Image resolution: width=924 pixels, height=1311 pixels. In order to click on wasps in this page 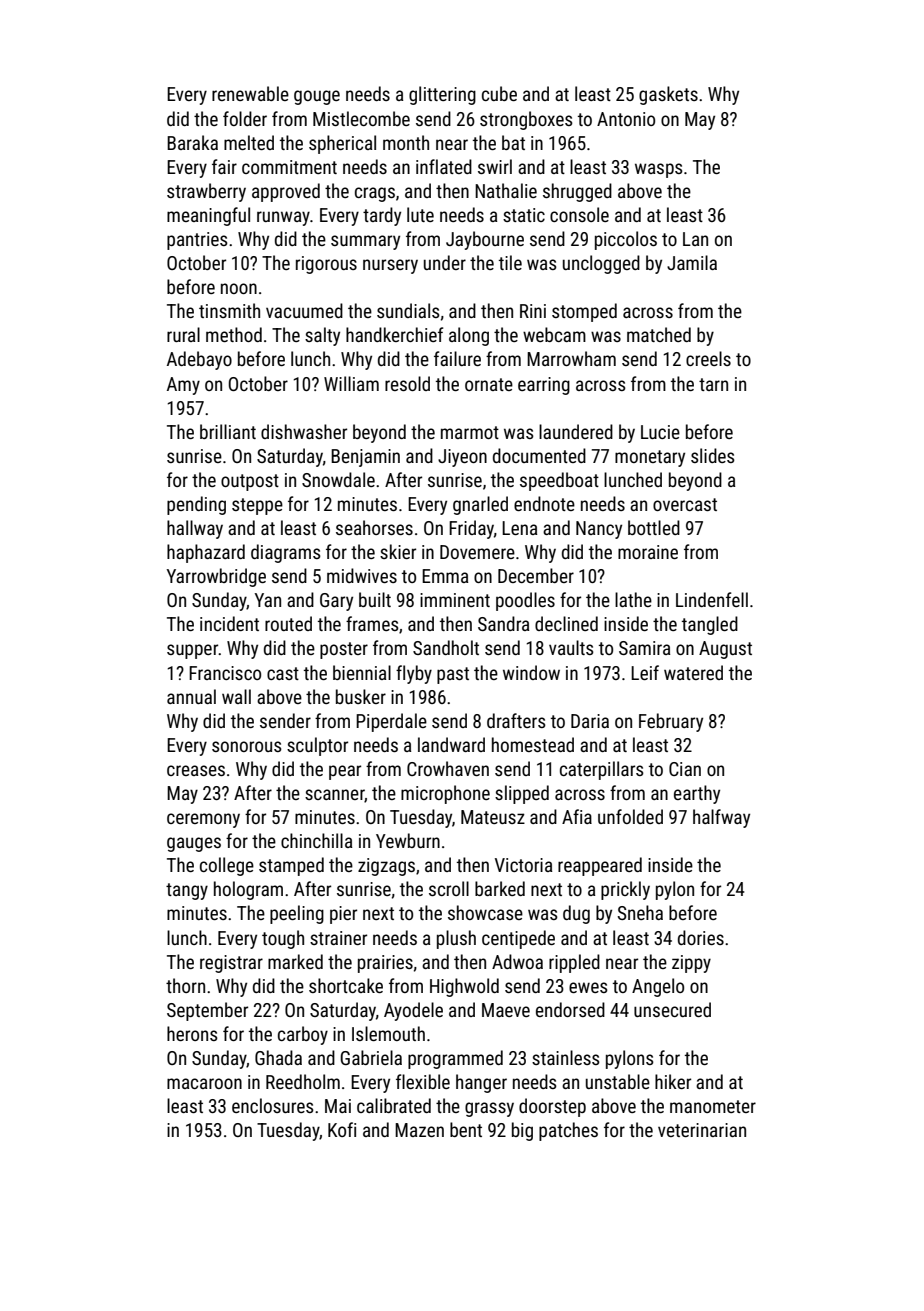, I will do `click(659, 170)`.
